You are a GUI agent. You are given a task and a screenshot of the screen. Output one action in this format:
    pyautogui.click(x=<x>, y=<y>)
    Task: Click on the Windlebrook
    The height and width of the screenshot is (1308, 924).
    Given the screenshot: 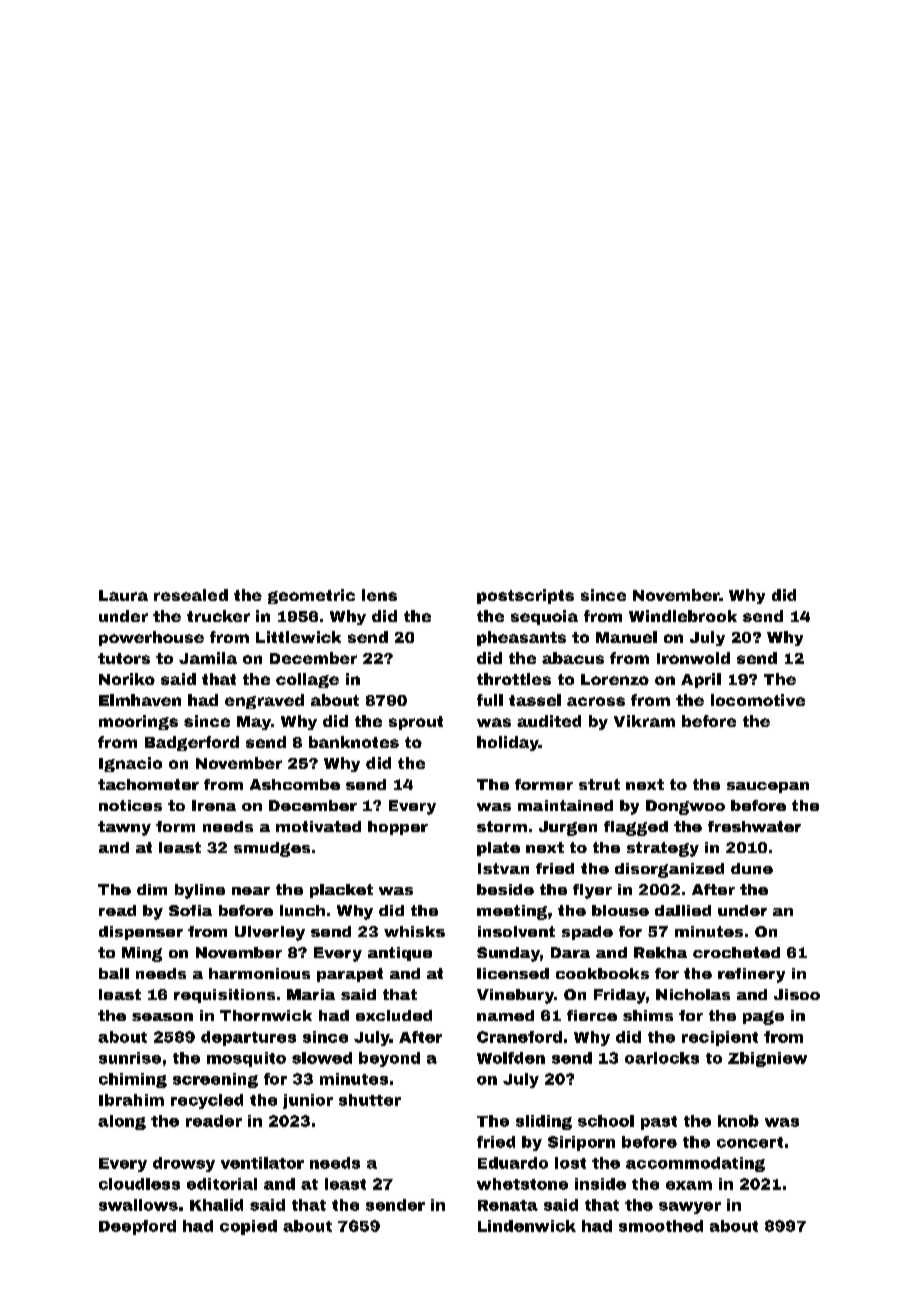 What is the action you would take?
    pyautogui.click(x=683, y=616)
